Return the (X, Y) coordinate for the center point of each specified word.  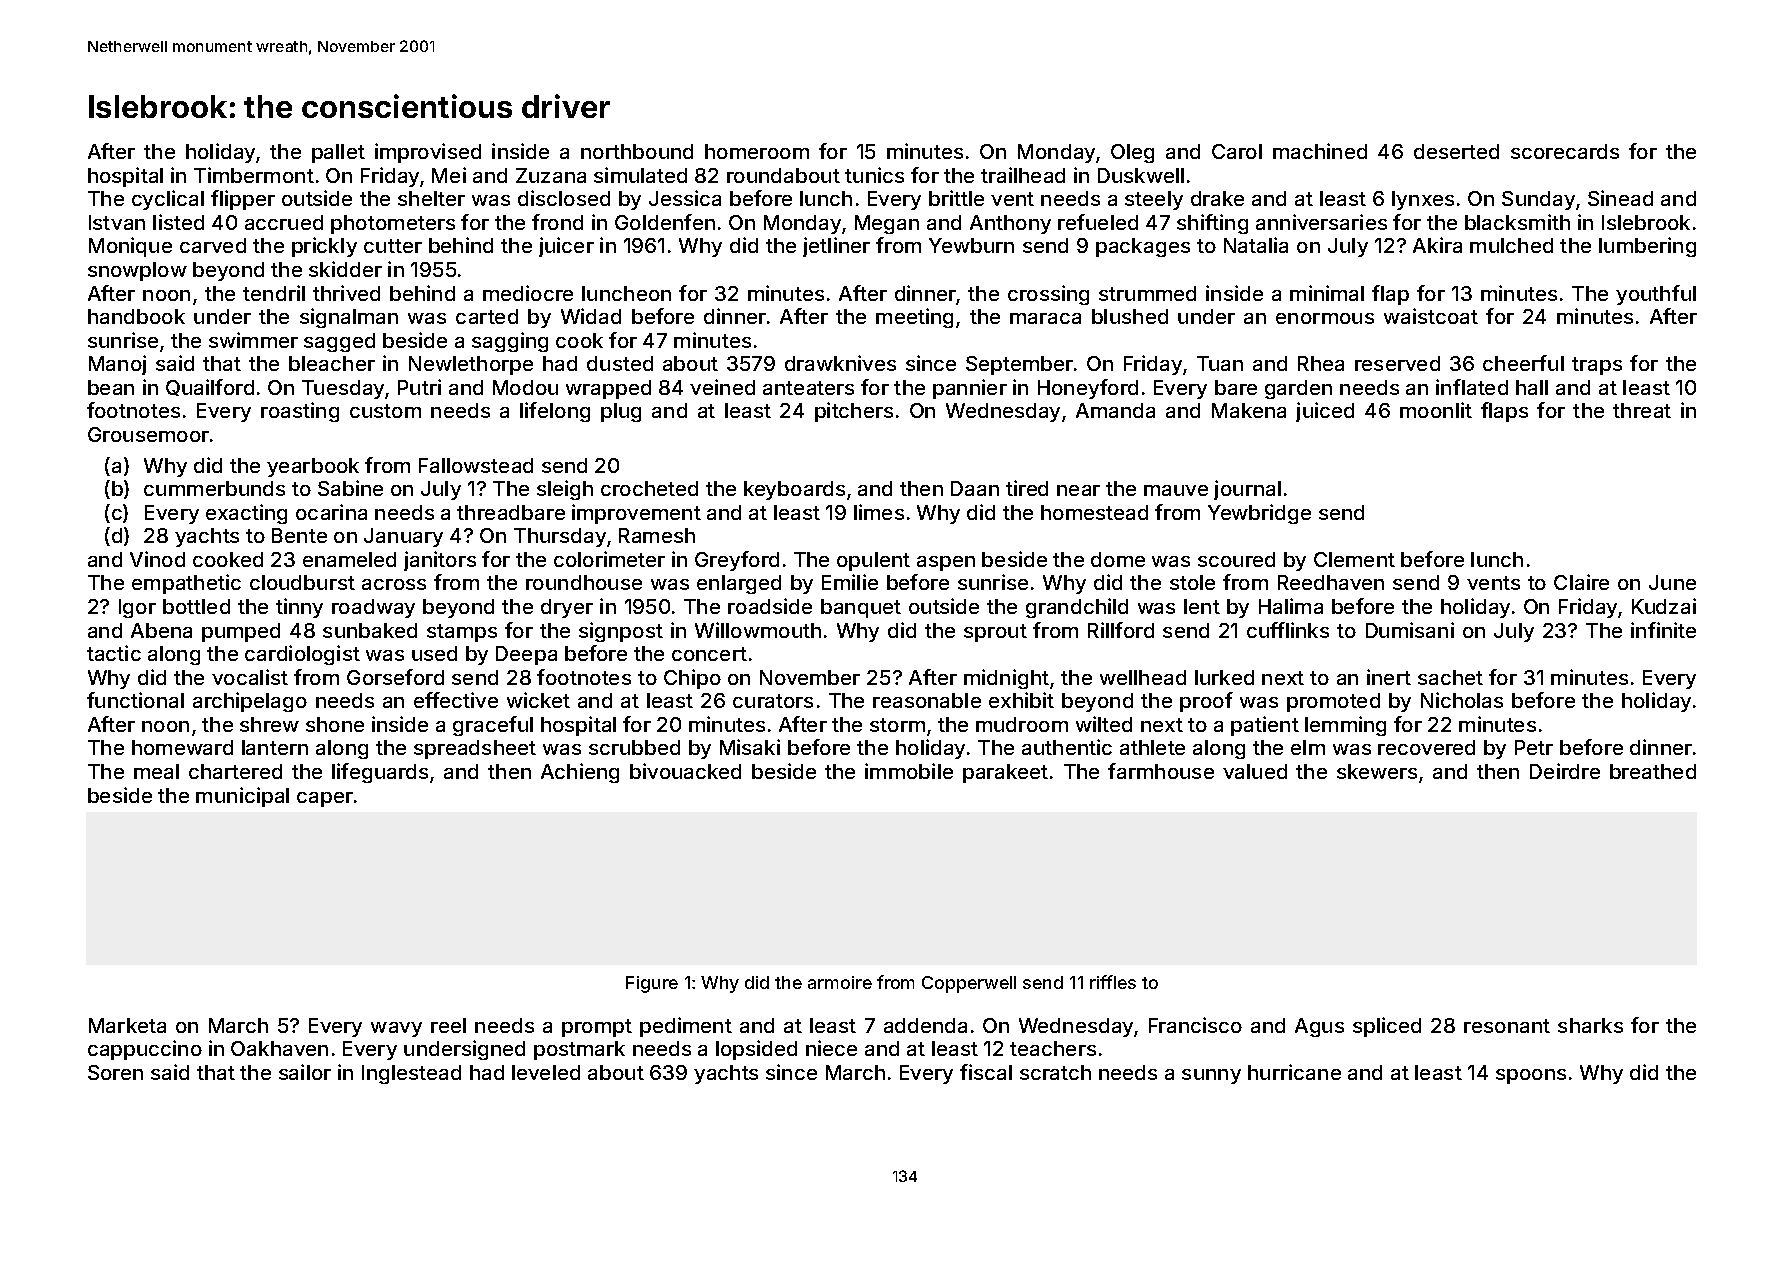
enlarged (739, 584)
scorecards (1565, 151)
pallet (338, 153)
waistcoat (1431, 316)
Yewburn (971, 245)
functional (135, 700)
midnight (1006, 679)
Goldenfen (665, 222)
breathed (1653, 771)
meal (156, 771)
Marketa (127, 1025)
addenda (925, 1025)
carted (487, 316)
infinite (1663, 630)
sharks (1590, 1025)
